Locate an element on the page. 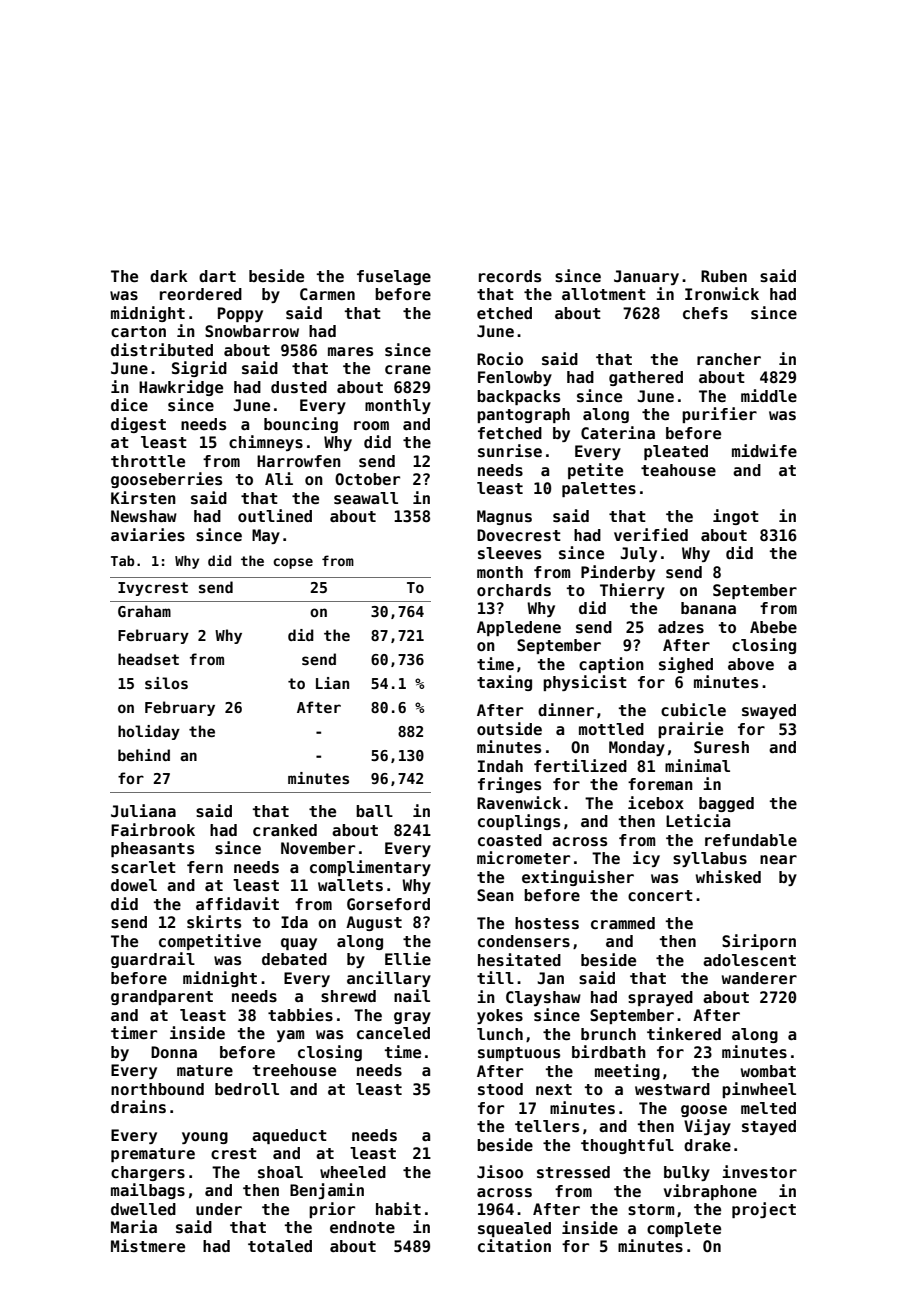  mailbags is located at coordinates (148, 1191).
